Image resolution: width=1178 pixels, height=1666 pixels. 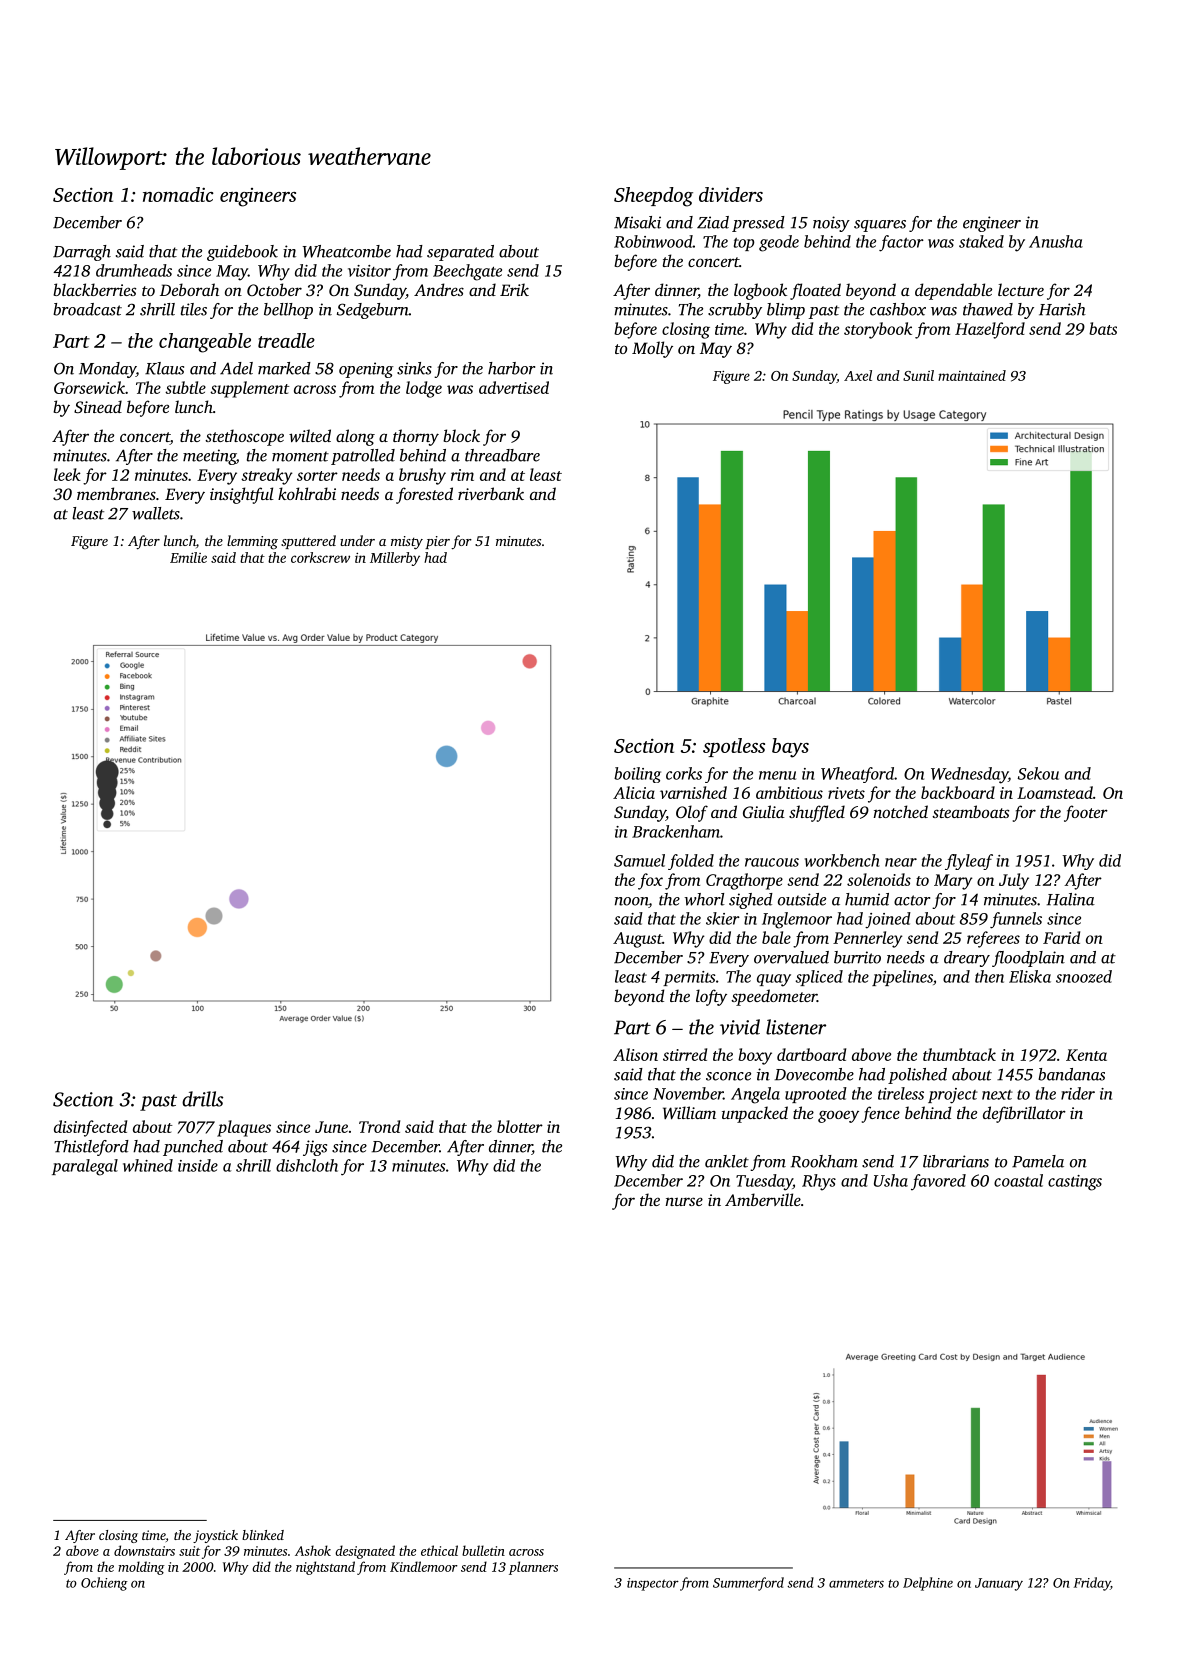 I want to click on anklet, so click(x=727, y=1161).
